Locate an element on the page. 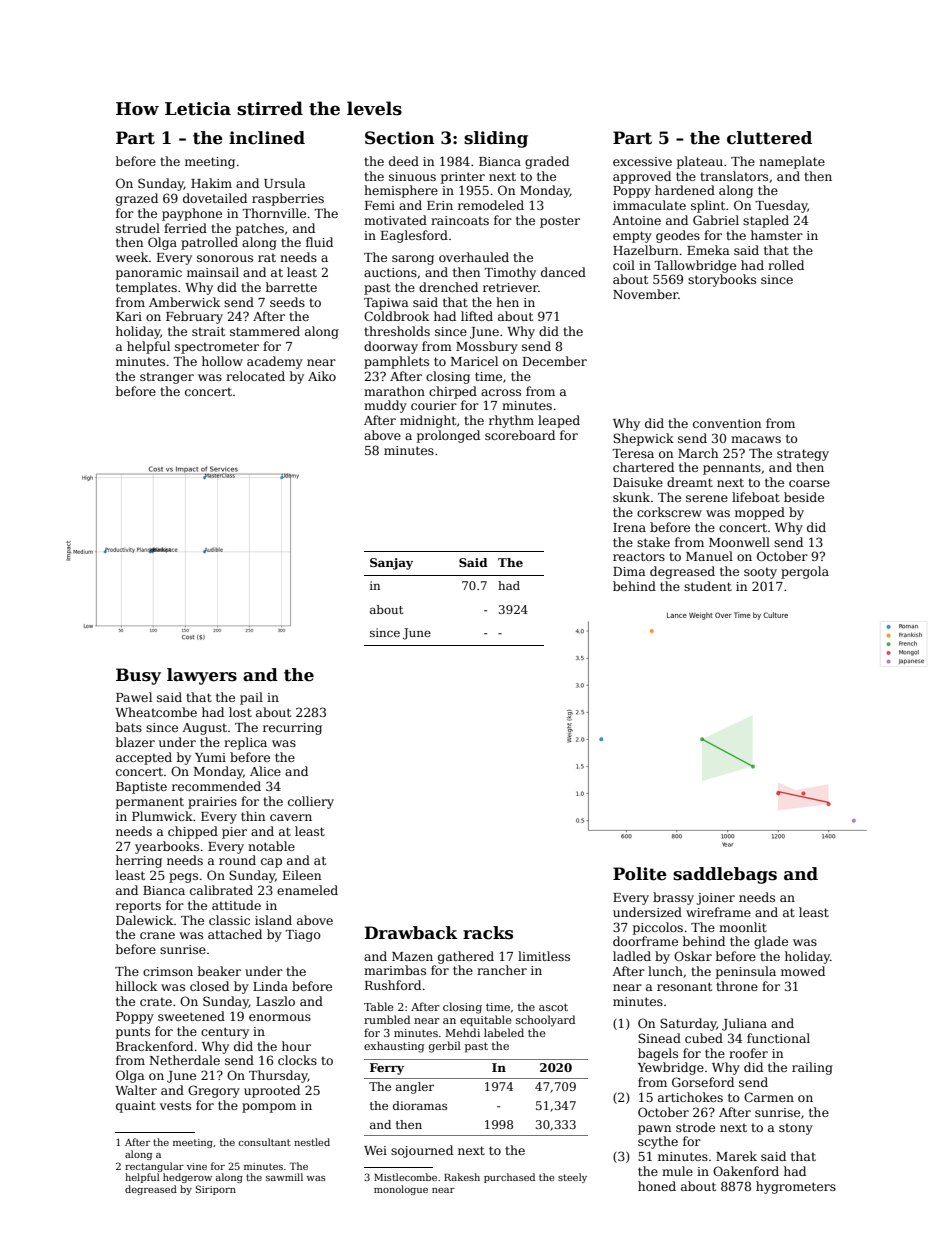 This image has width=952, height=1233. classic is located at coordinates (229, 920).
